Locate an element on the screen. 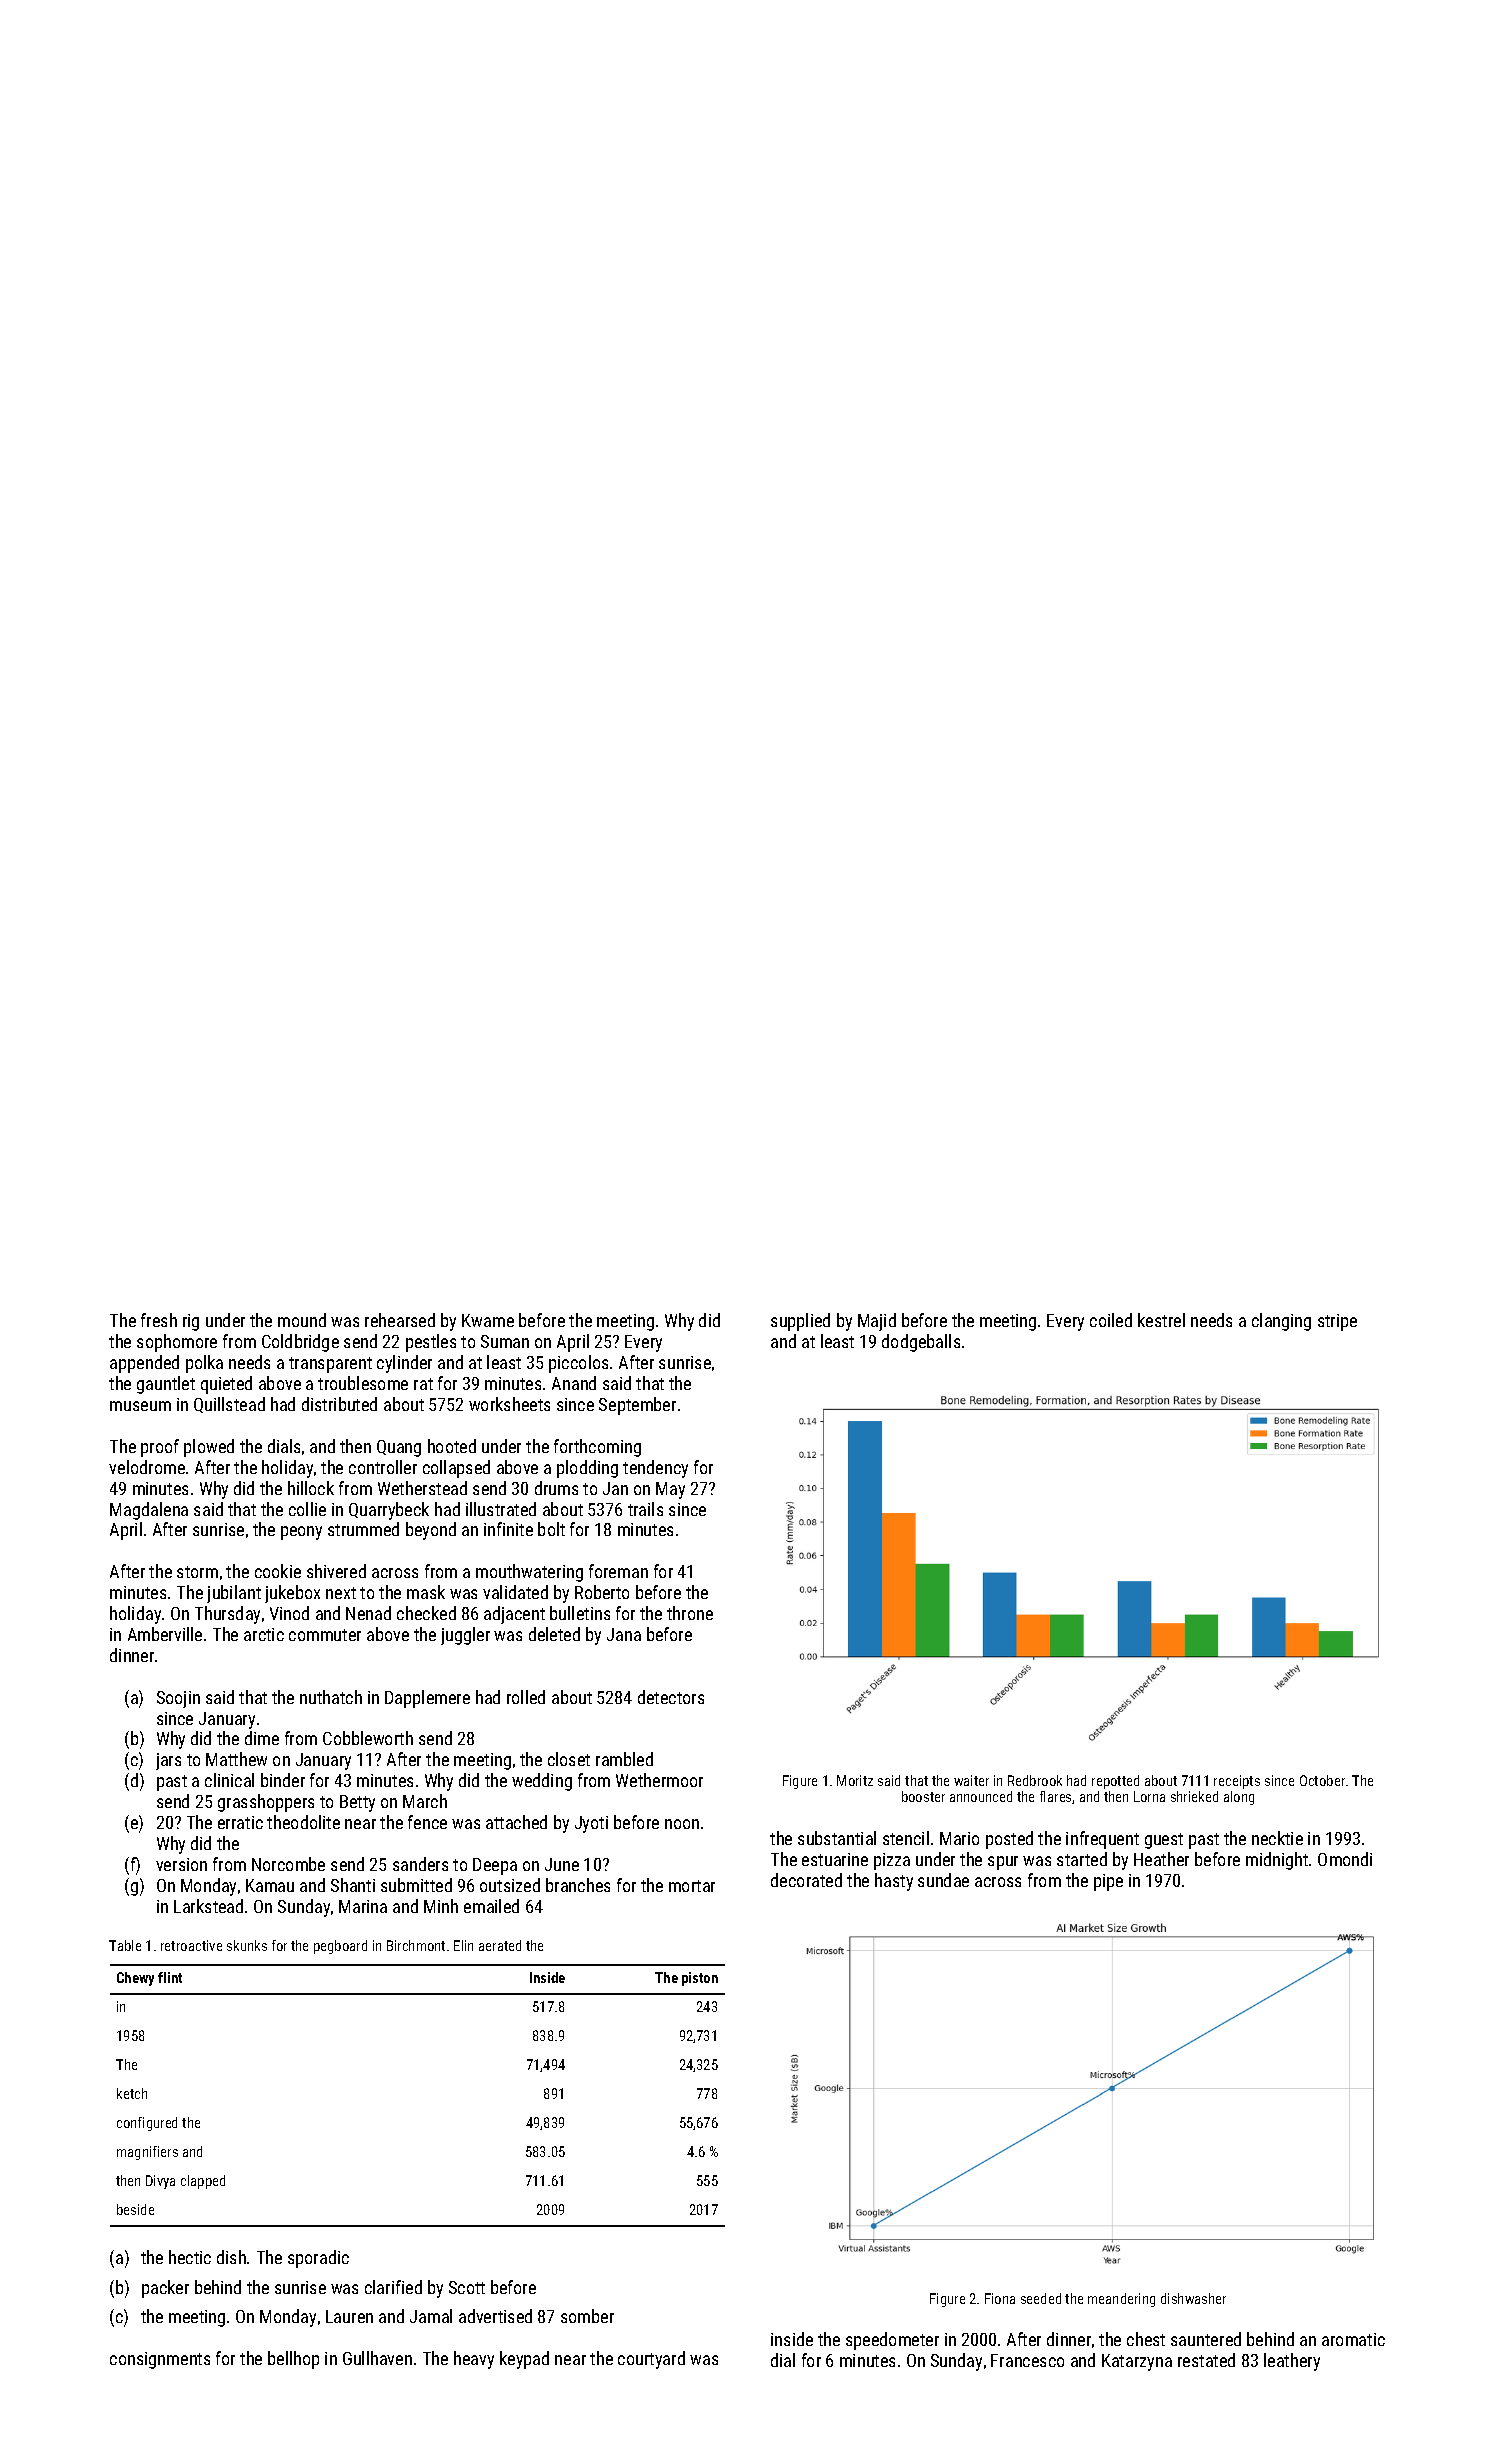 The height and width of the screenshot is (2464, 1496). leathery is located at coordinates (1292, 2362).
